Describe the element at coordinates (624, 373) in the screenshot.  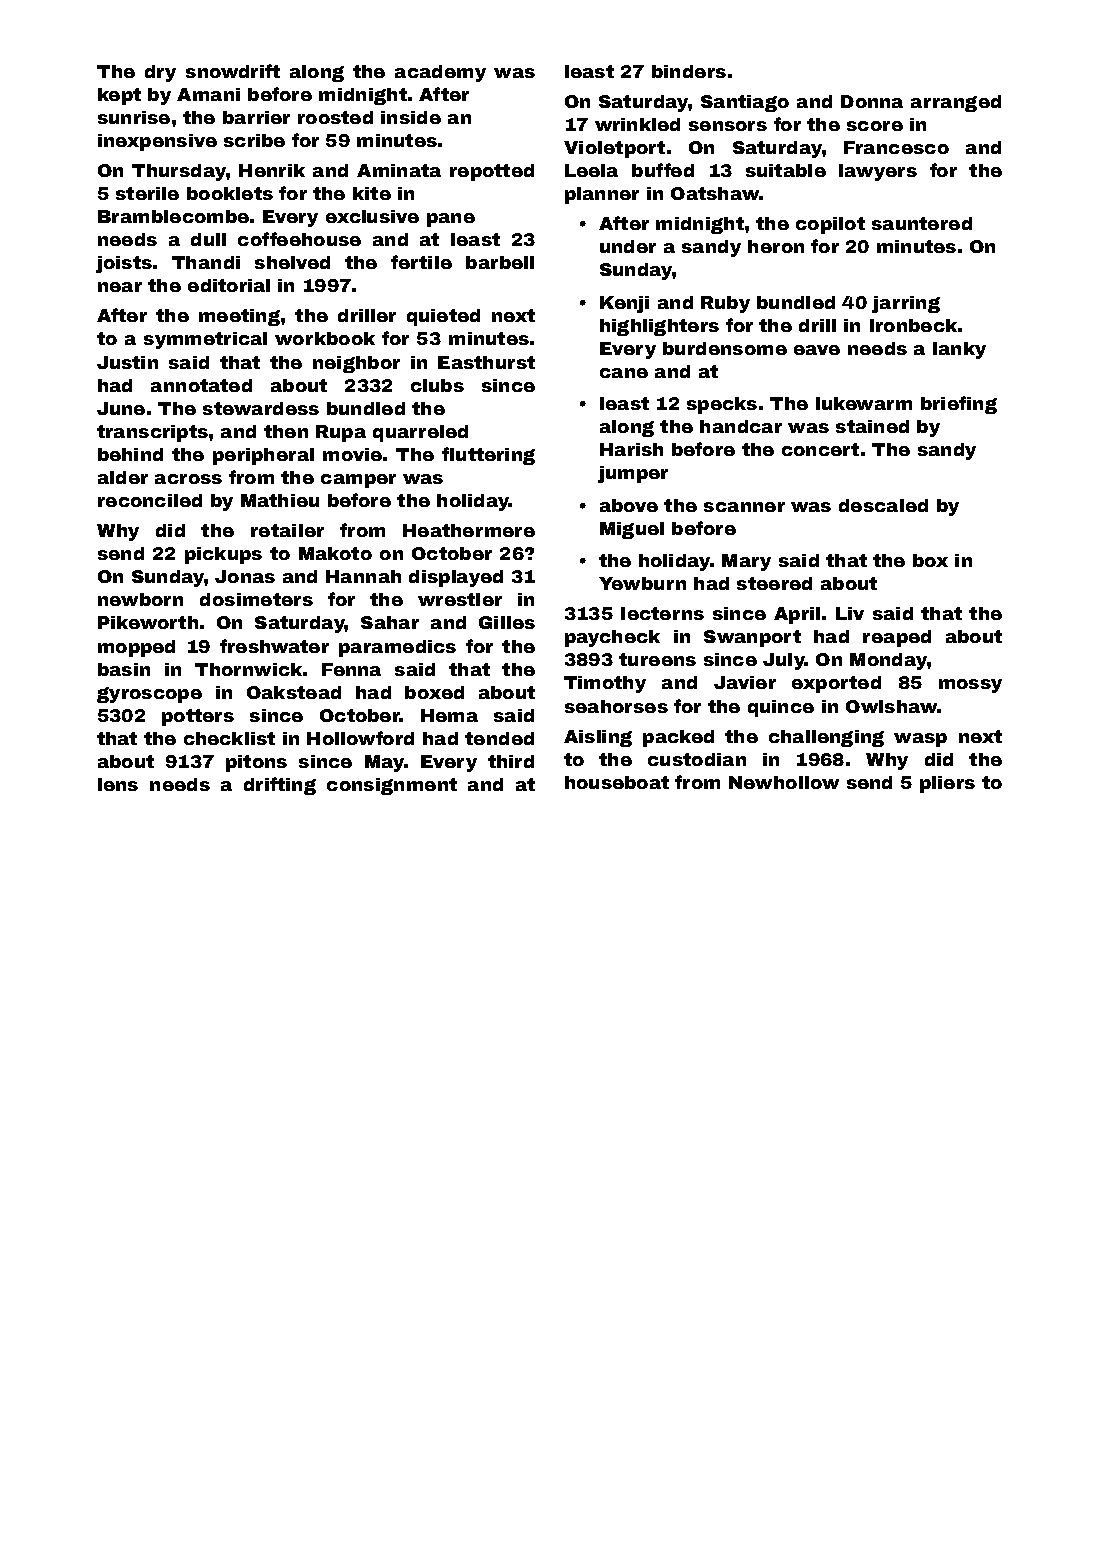
I see `cane` at that location.
